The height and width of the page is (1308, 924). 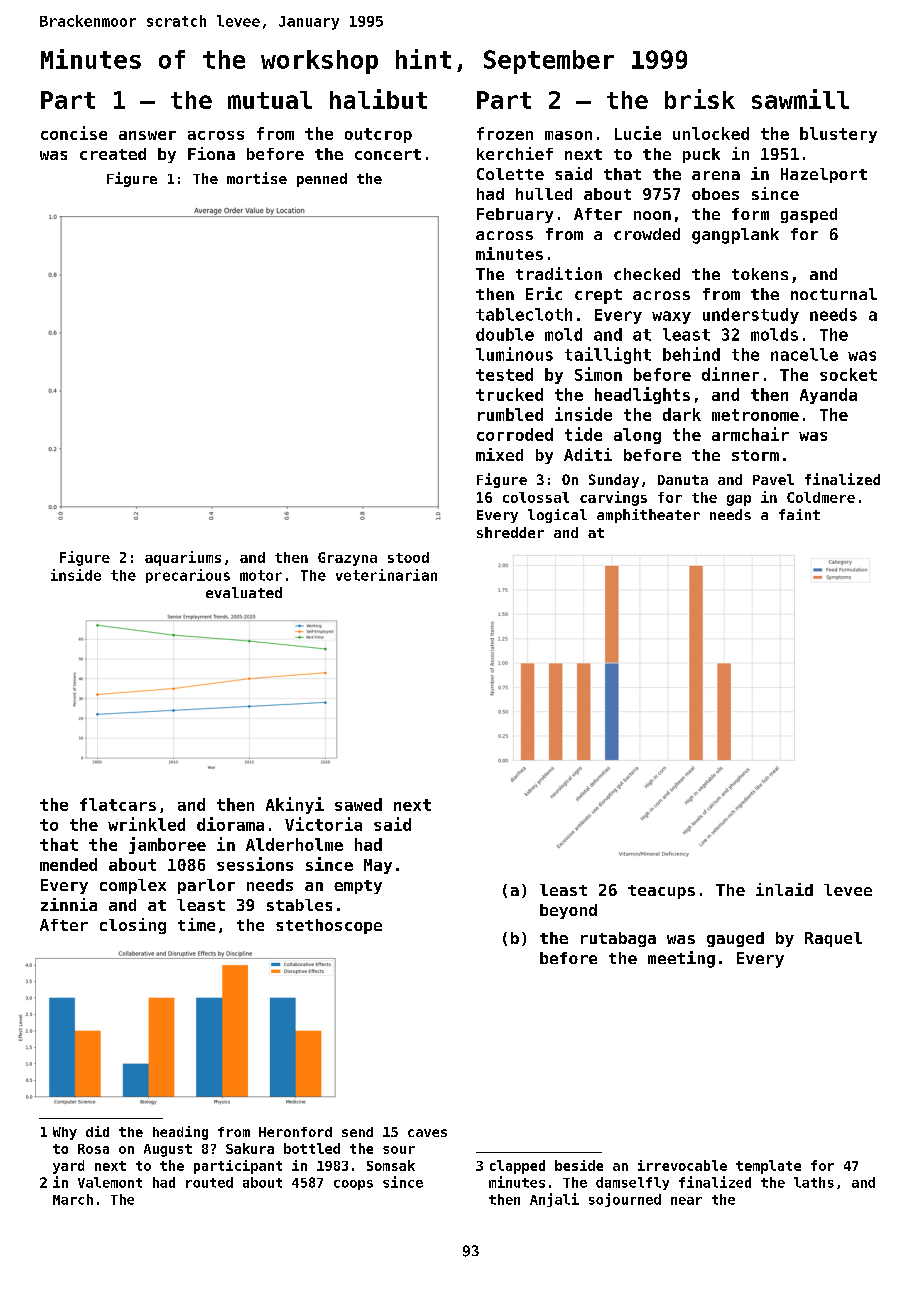 What do you see at coordinates (133, 926) in the page?
I see `closing` at bounding box center [133, 926].
